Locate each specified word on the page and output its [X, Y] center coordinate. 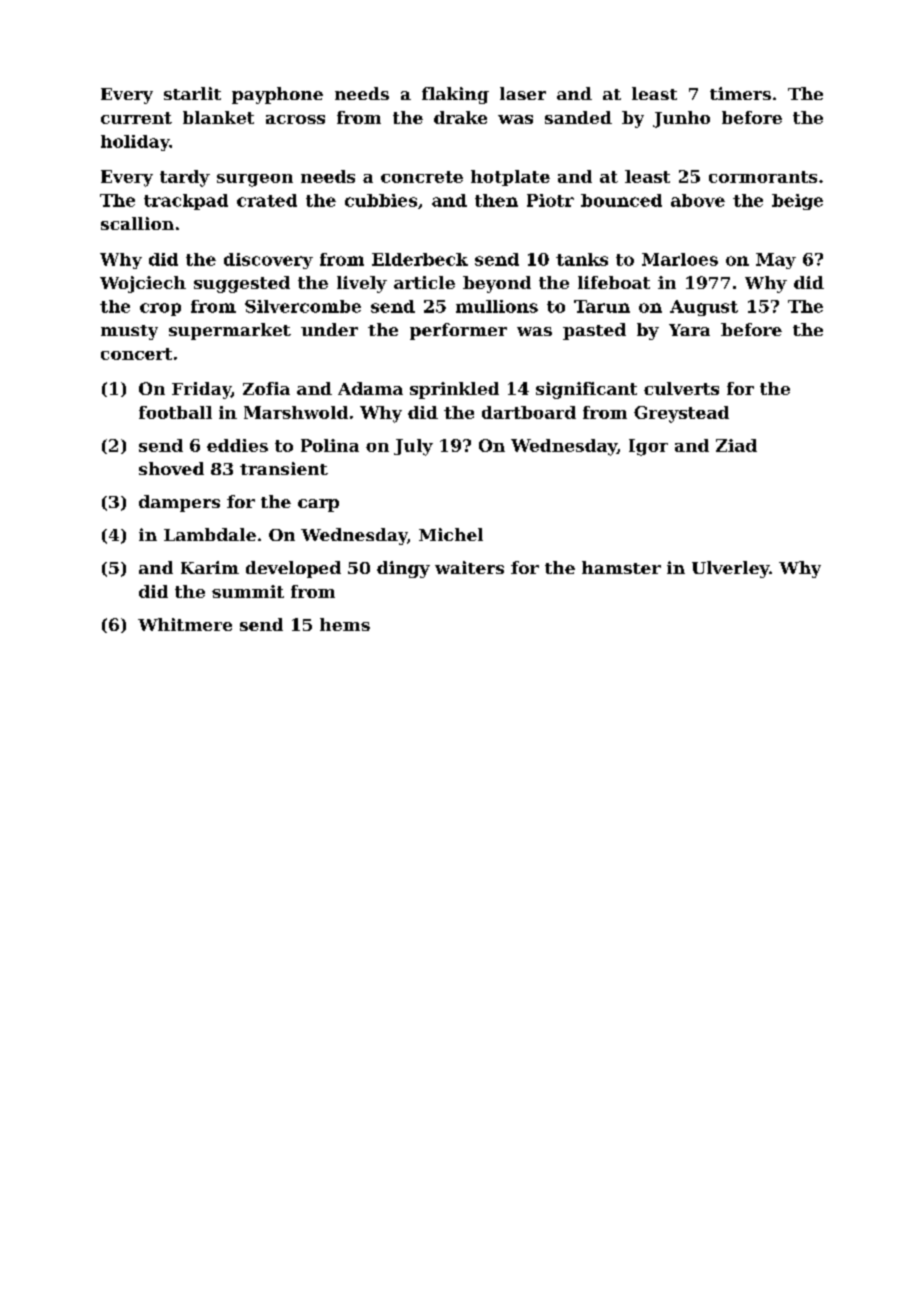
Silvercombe [303, 306]
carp [318, 505]
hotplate [510, 178]
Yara [689, 330]
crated [267, 200]
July [413, 447]
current [136, 118]
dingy [403, 569]
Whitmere [185, 624]
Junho [681, 119]
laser [523, 93]
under [329, 329]
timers [740, 93]
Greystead [681, 414]
